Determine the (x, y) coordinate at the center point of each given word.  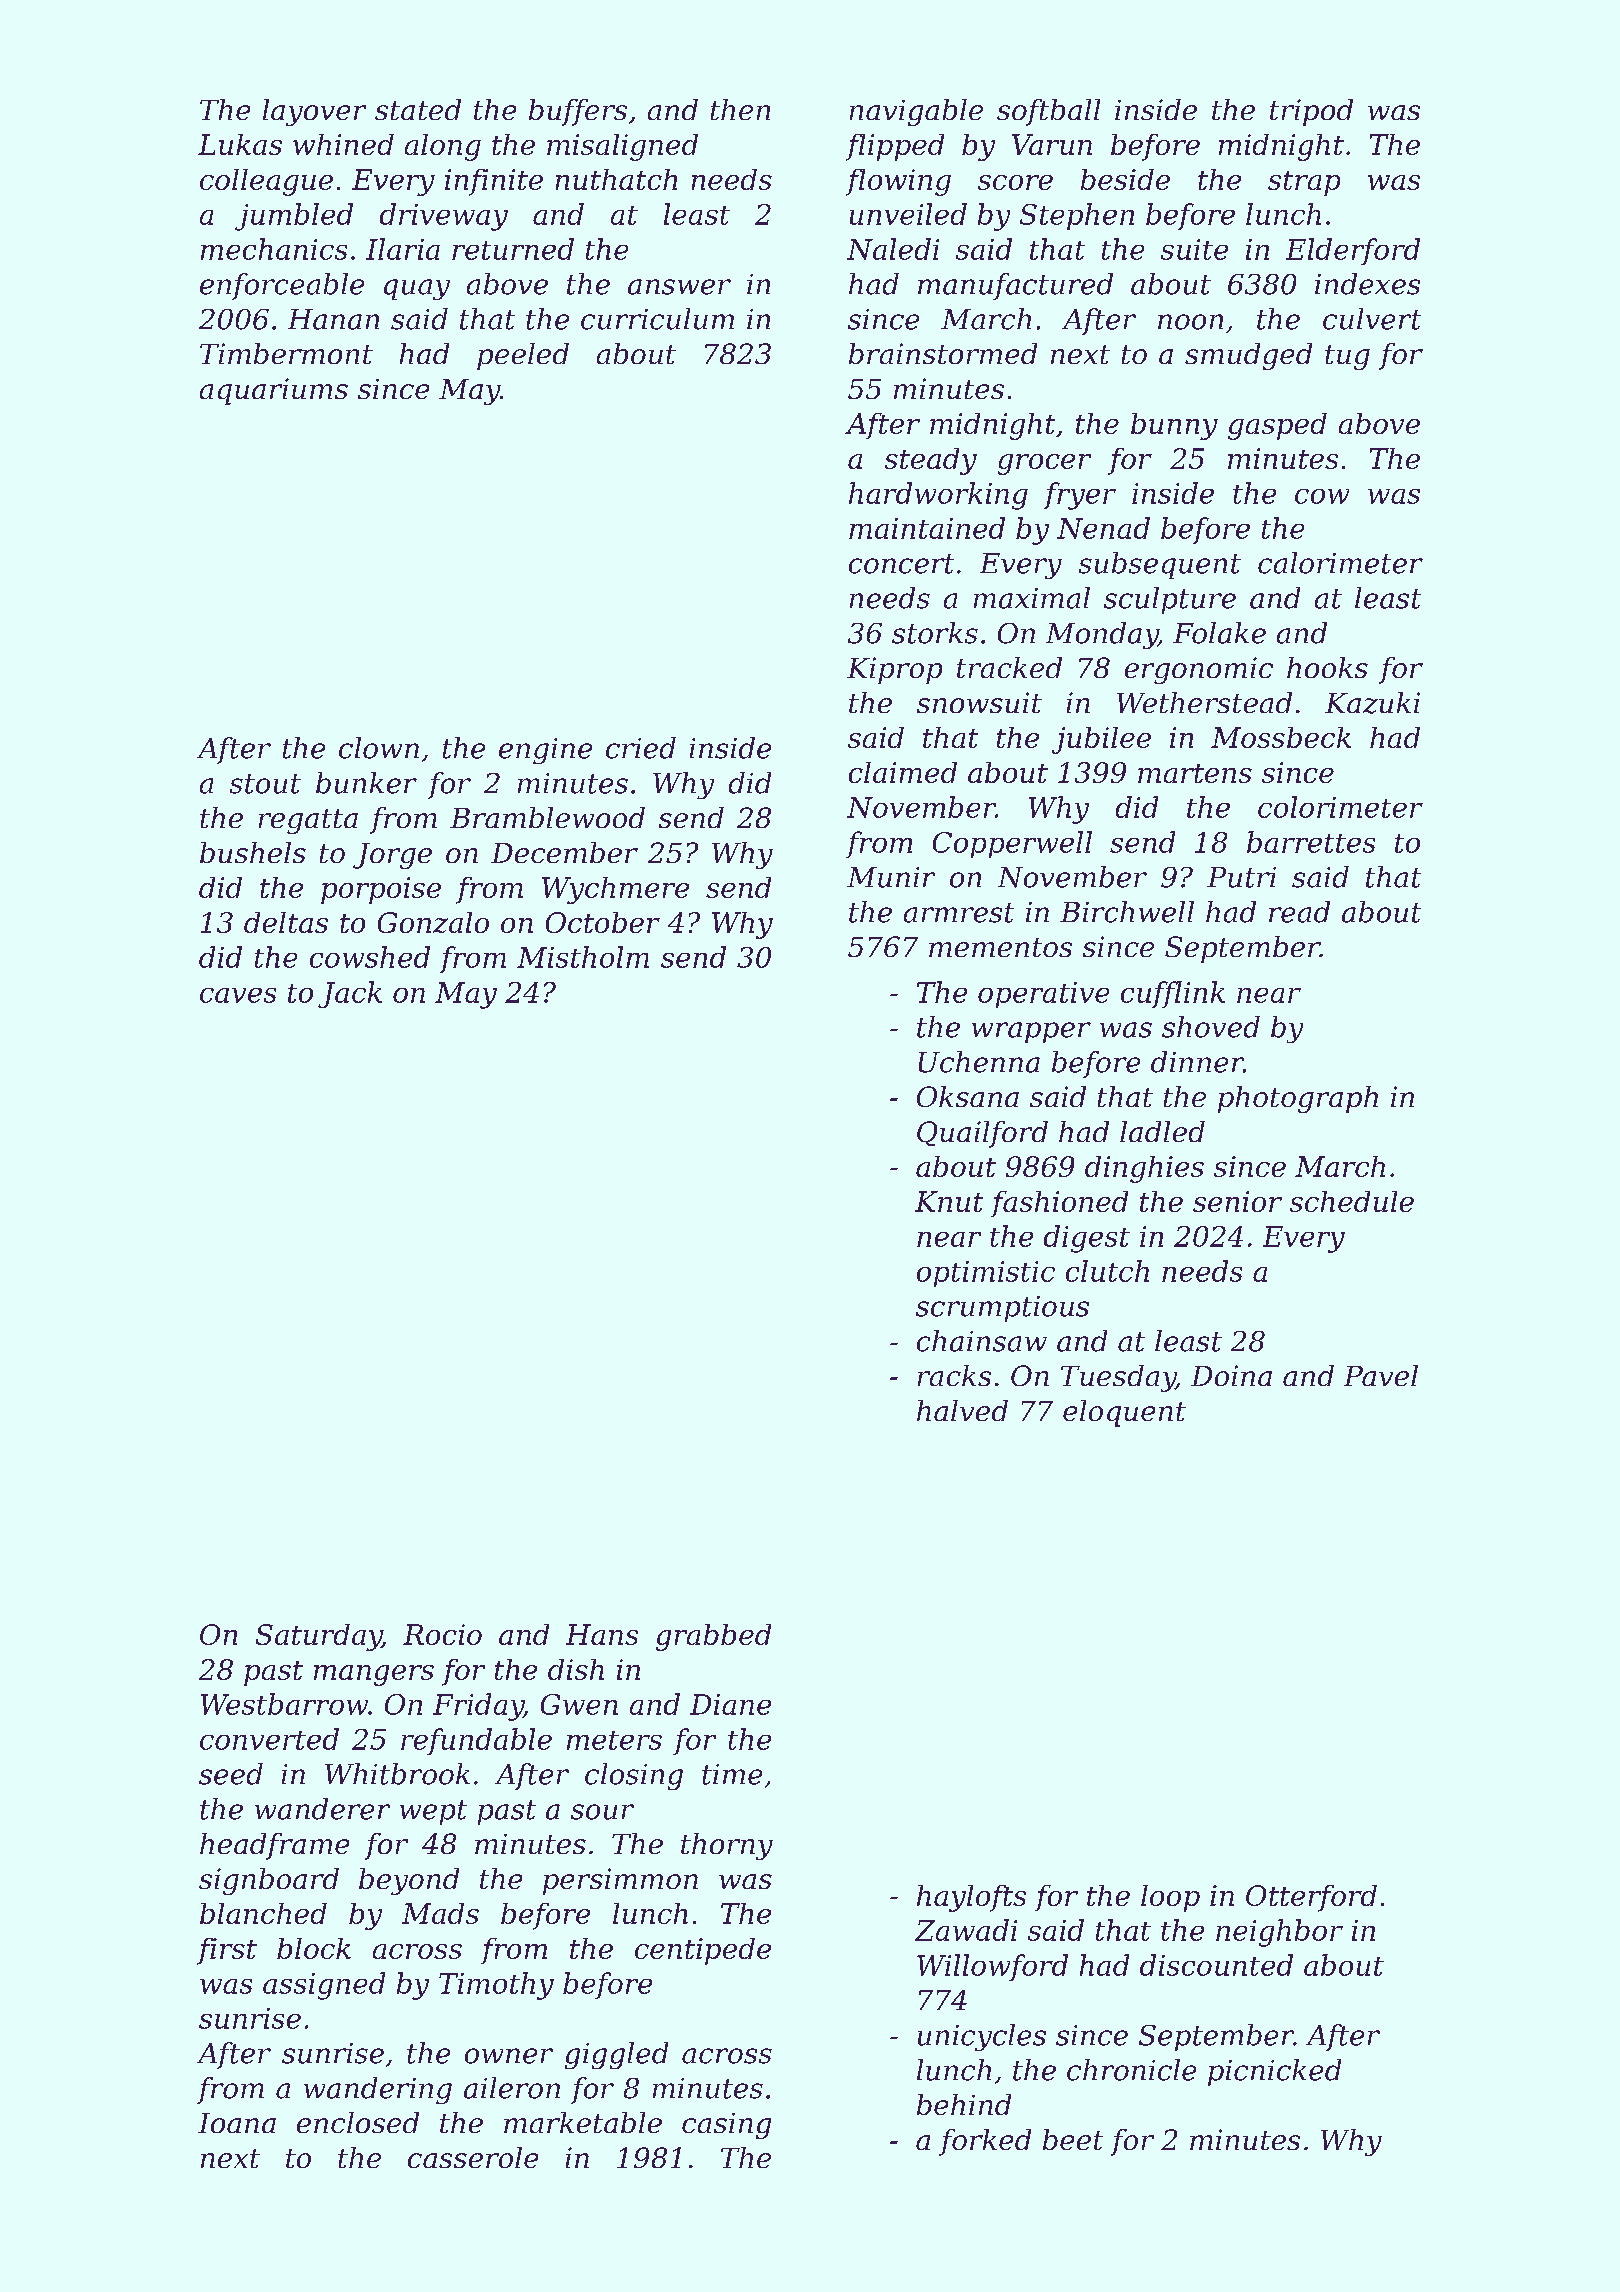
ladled (1162, 1131)
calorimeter (1340, 563)
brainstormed (943, 353)
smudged (1248, 356)
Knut (949, 1201)
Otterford (1311, 1898)
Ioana (237, 2123)
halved (962, 1410)
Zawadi (966, 1930)
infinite (494, 182)
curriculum (657, 319)
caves (238, 995)
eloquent (1124, 1413)
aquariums (274, 391)
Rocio (442, 1634)
